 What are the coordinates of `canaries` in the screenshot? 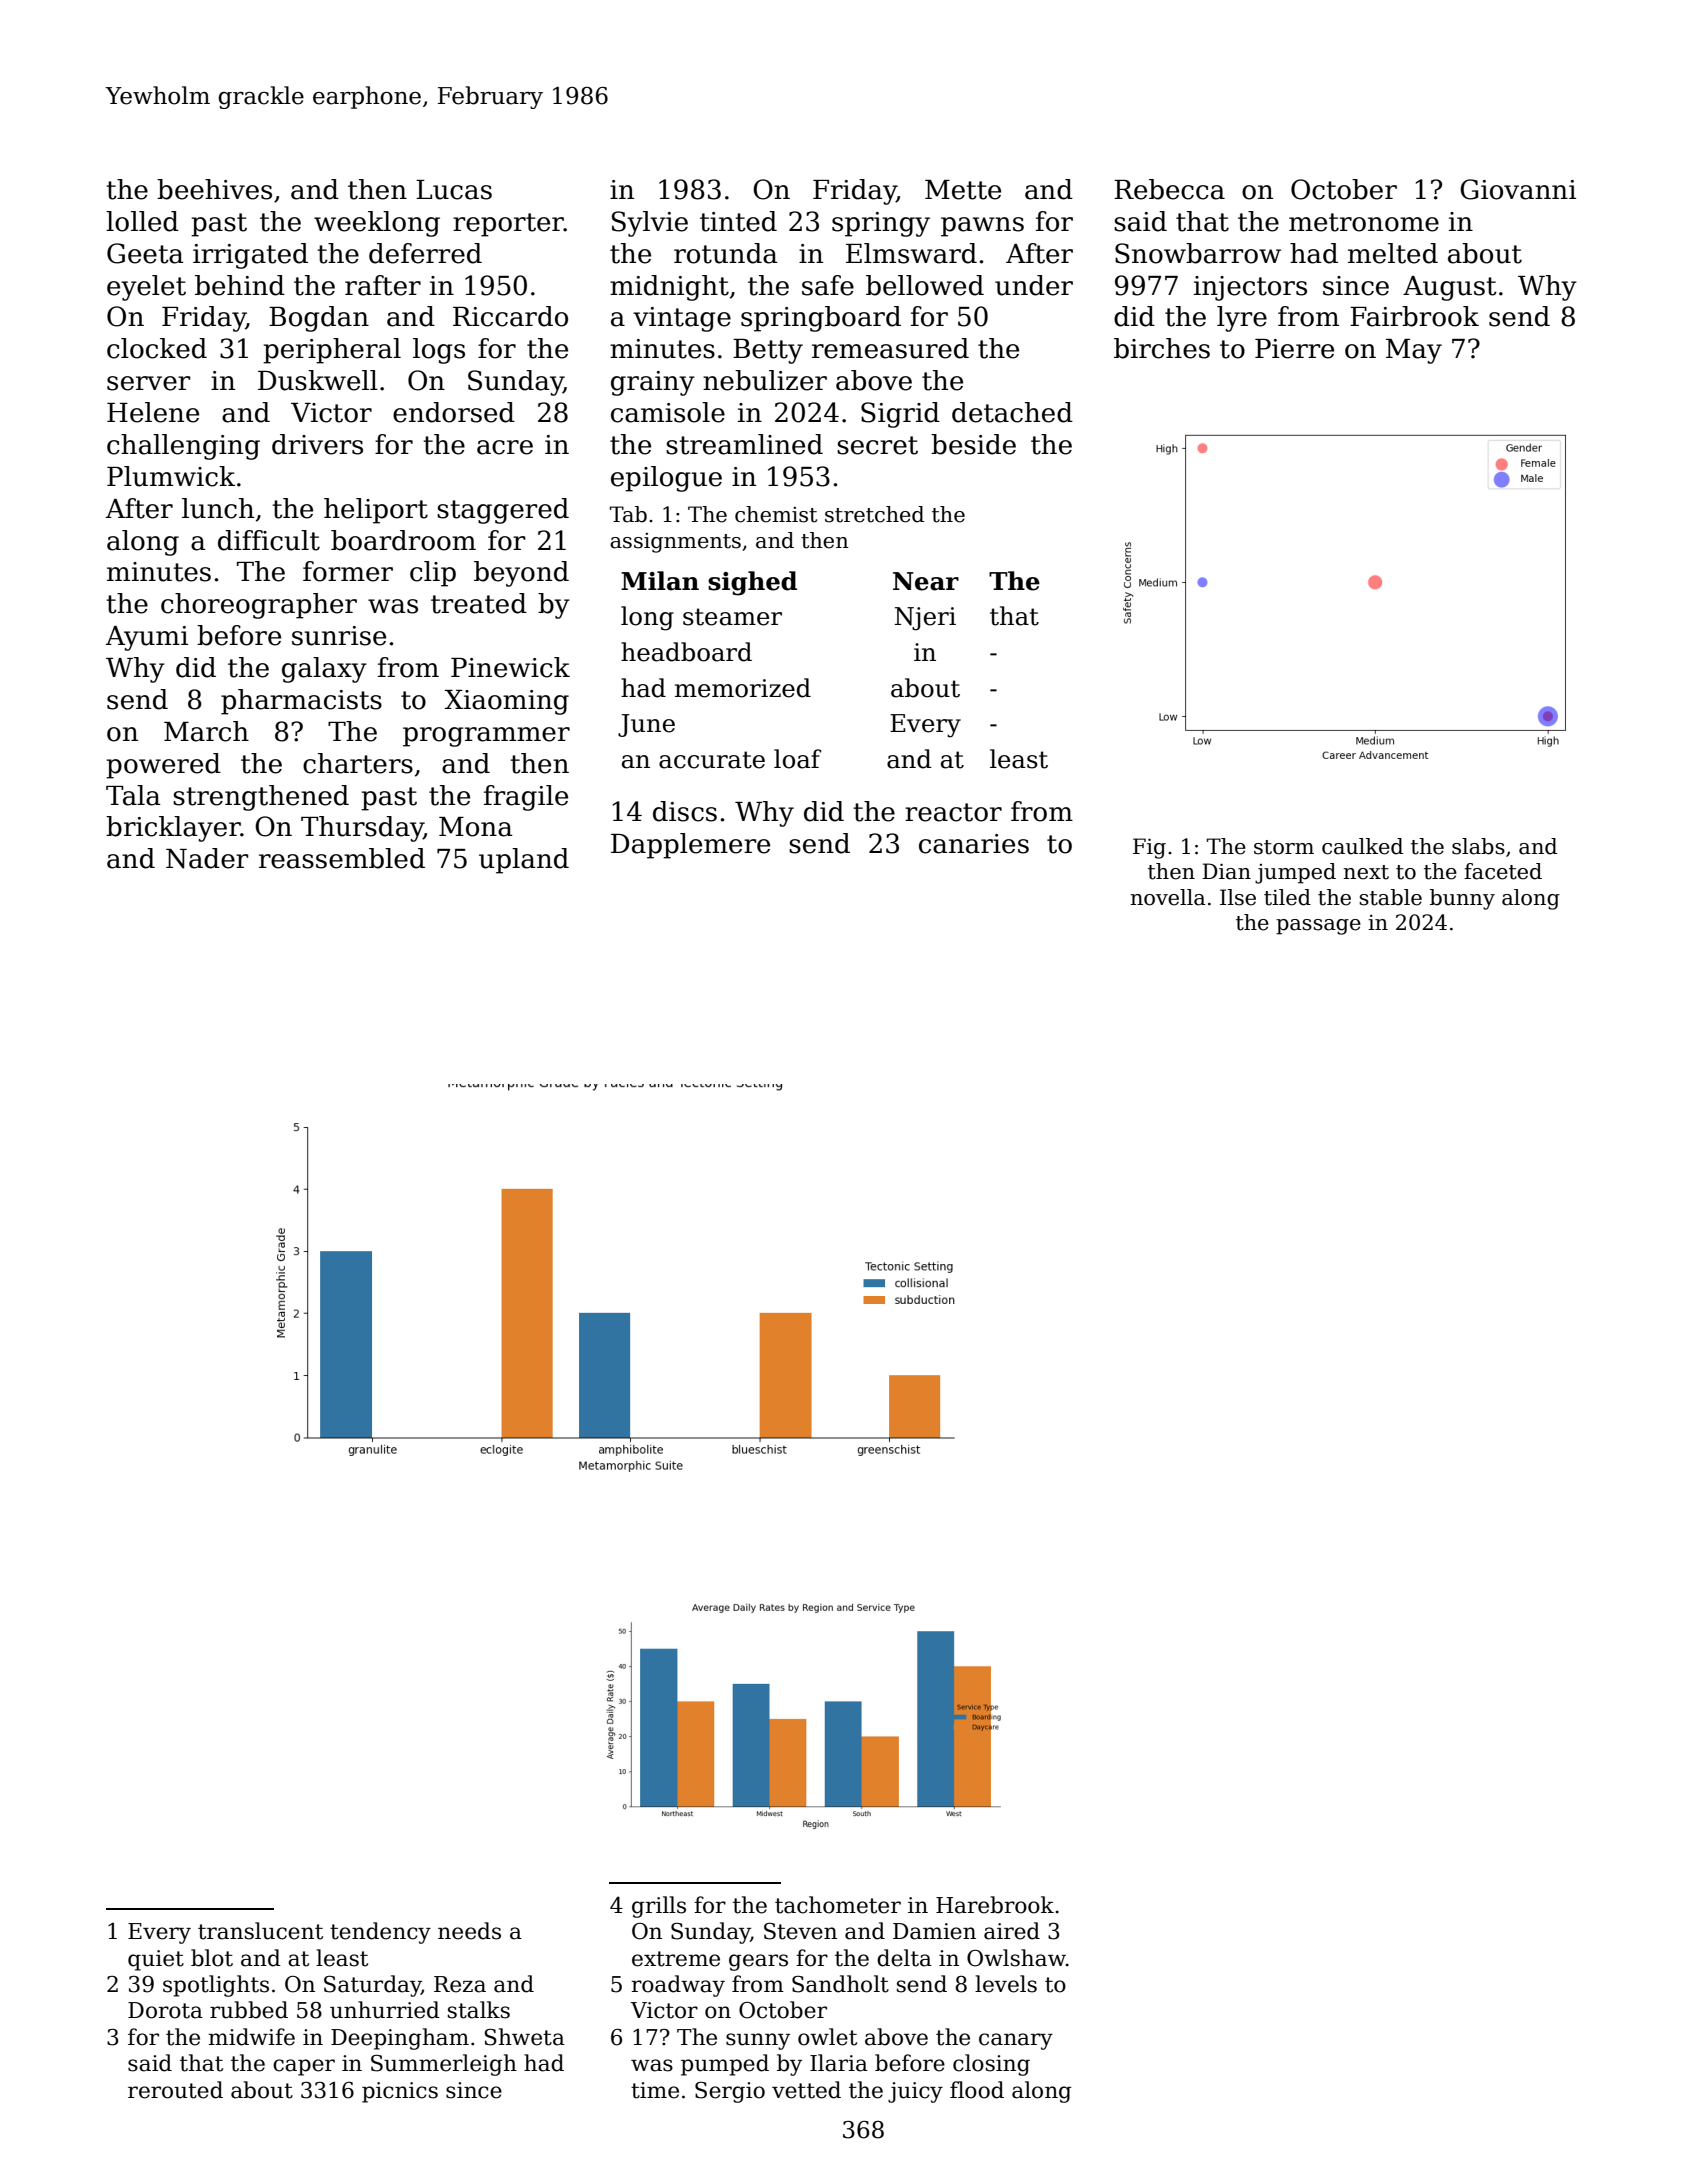 It's located at (974, 844).
